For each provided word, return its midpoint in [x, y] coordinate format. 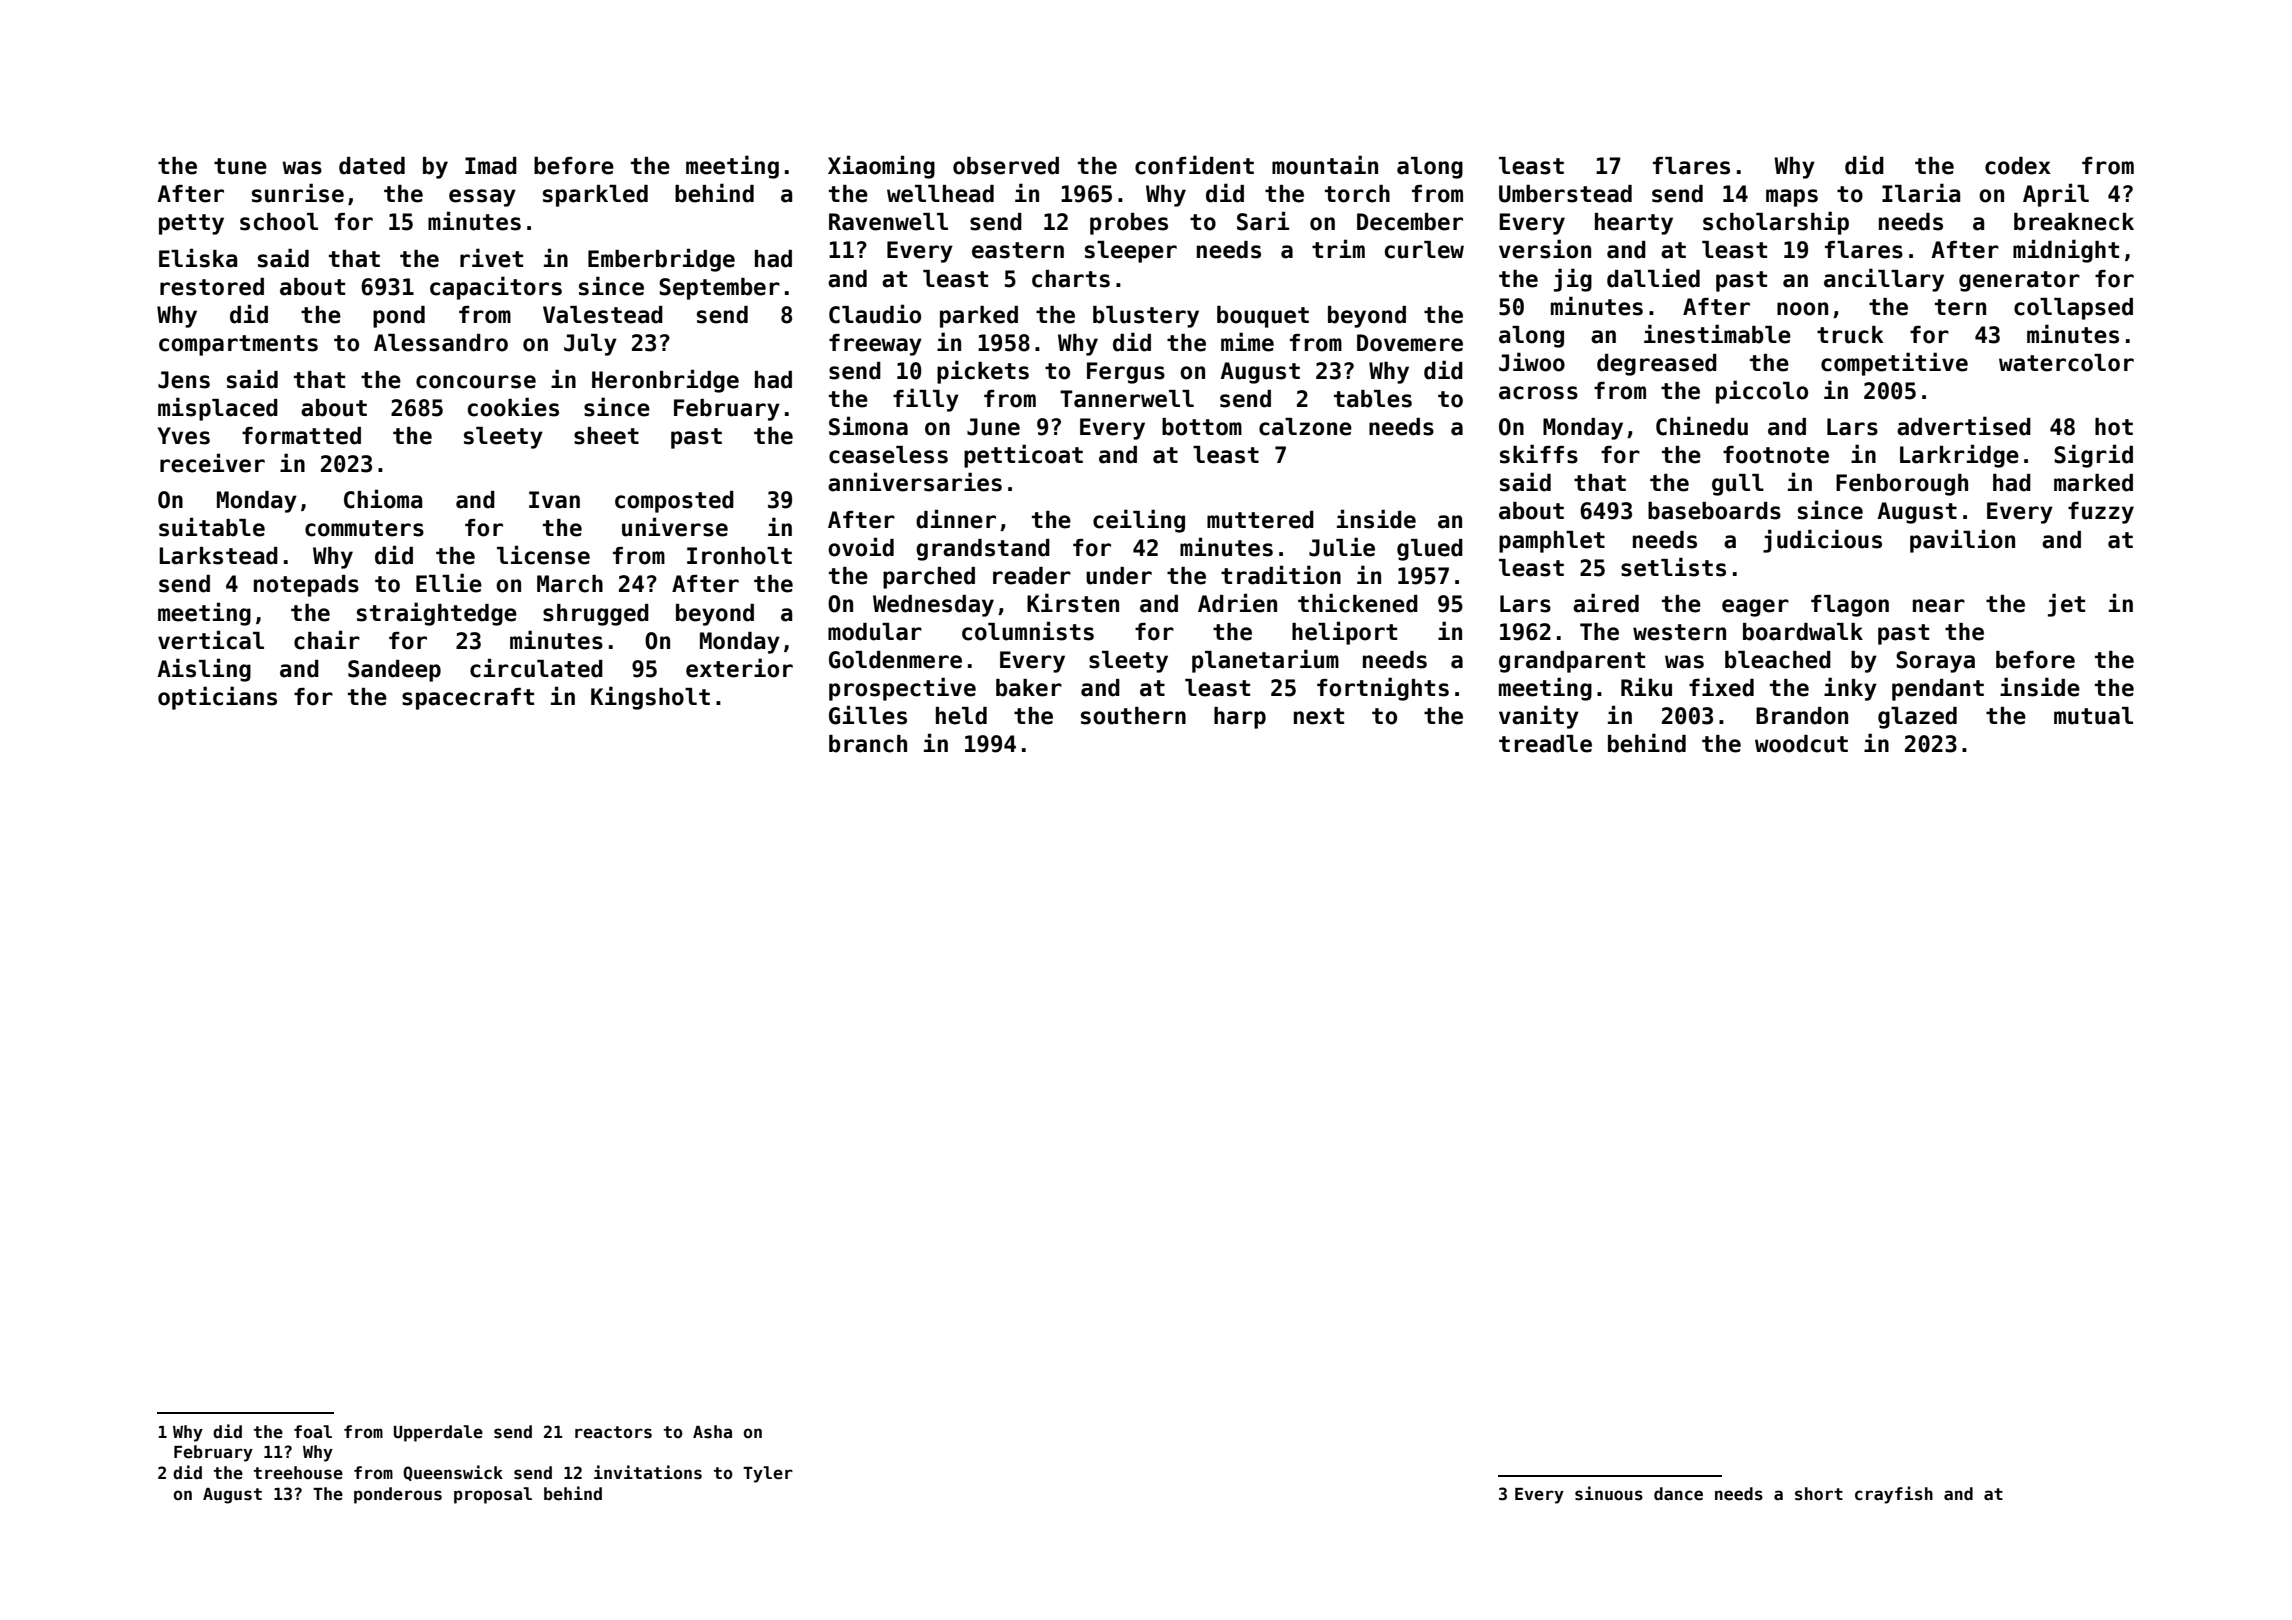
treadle [1545, 744]
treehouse [298, 1473]
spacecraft [468, 699]
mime [1247, 342]
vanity [1539, 717]
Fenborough [1902, 485]
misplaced [218, 409]
